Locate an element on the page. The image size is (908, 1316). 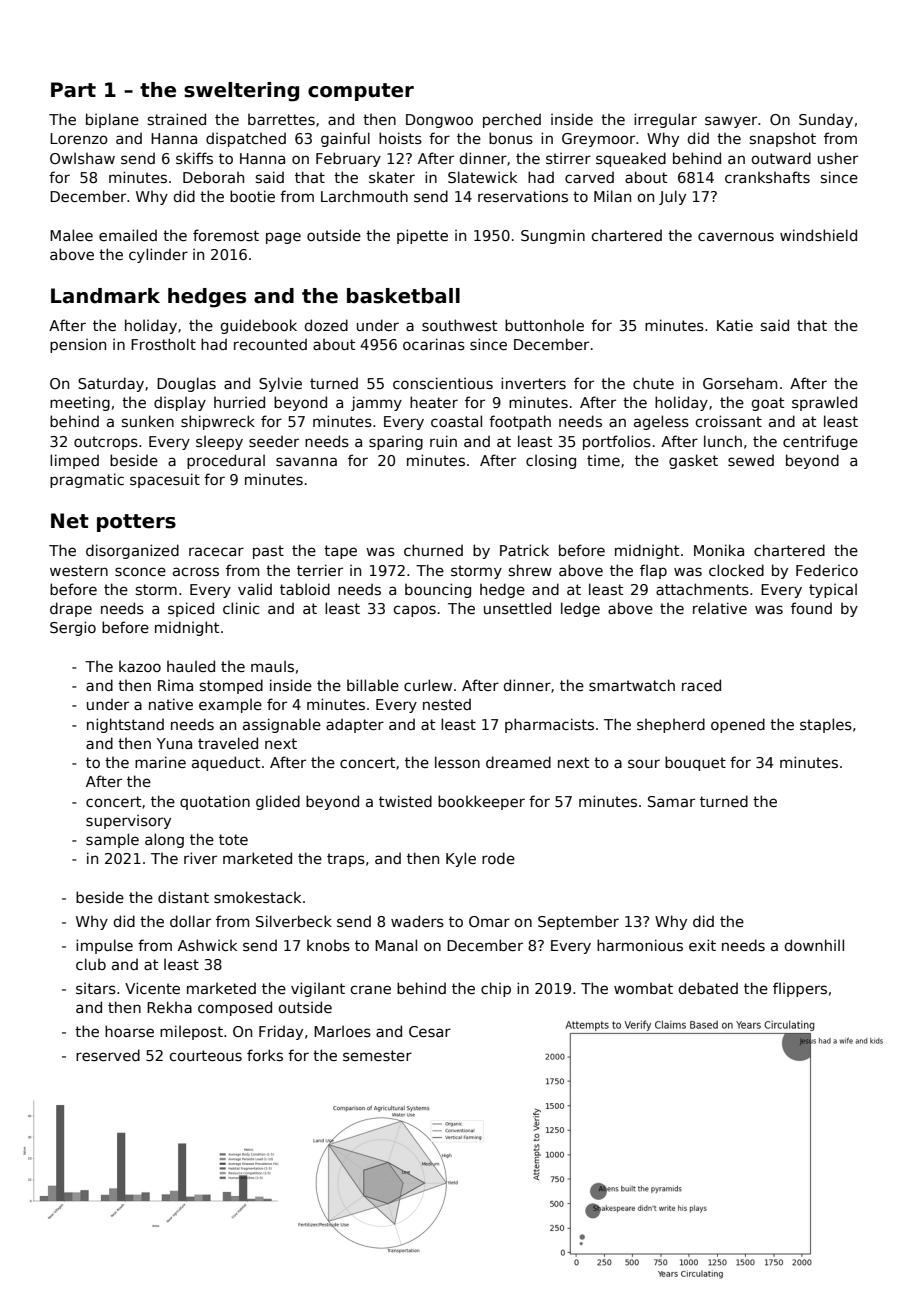
strained is located at coordinates (177, 119).
